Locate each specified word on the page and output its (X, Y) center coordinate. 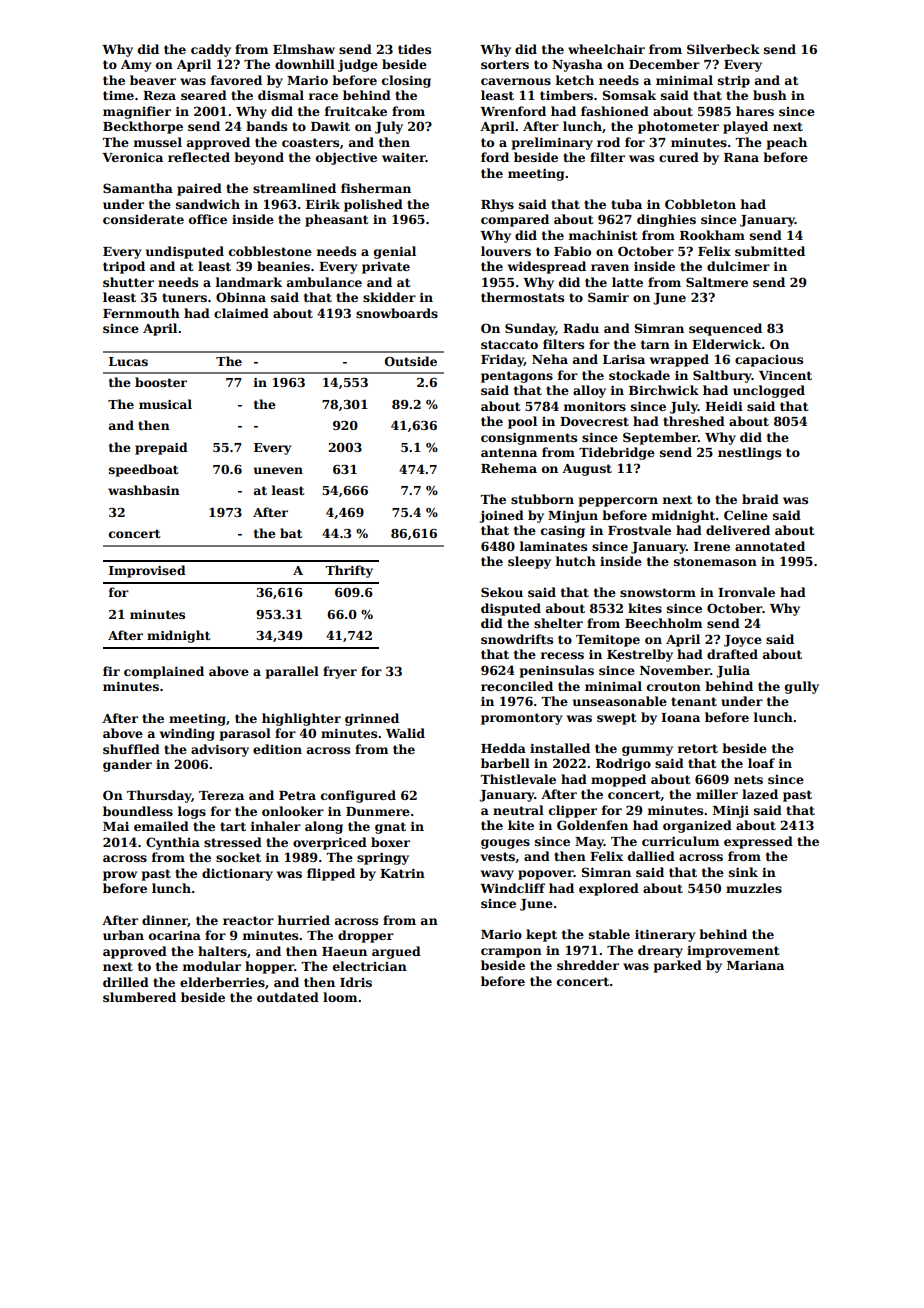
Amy (136, 66)
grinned (372, 719)
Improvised (147, 571)
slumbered (139, 997)
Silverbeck (723, 49)
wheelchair (606, 49)
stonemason (715, 561)
